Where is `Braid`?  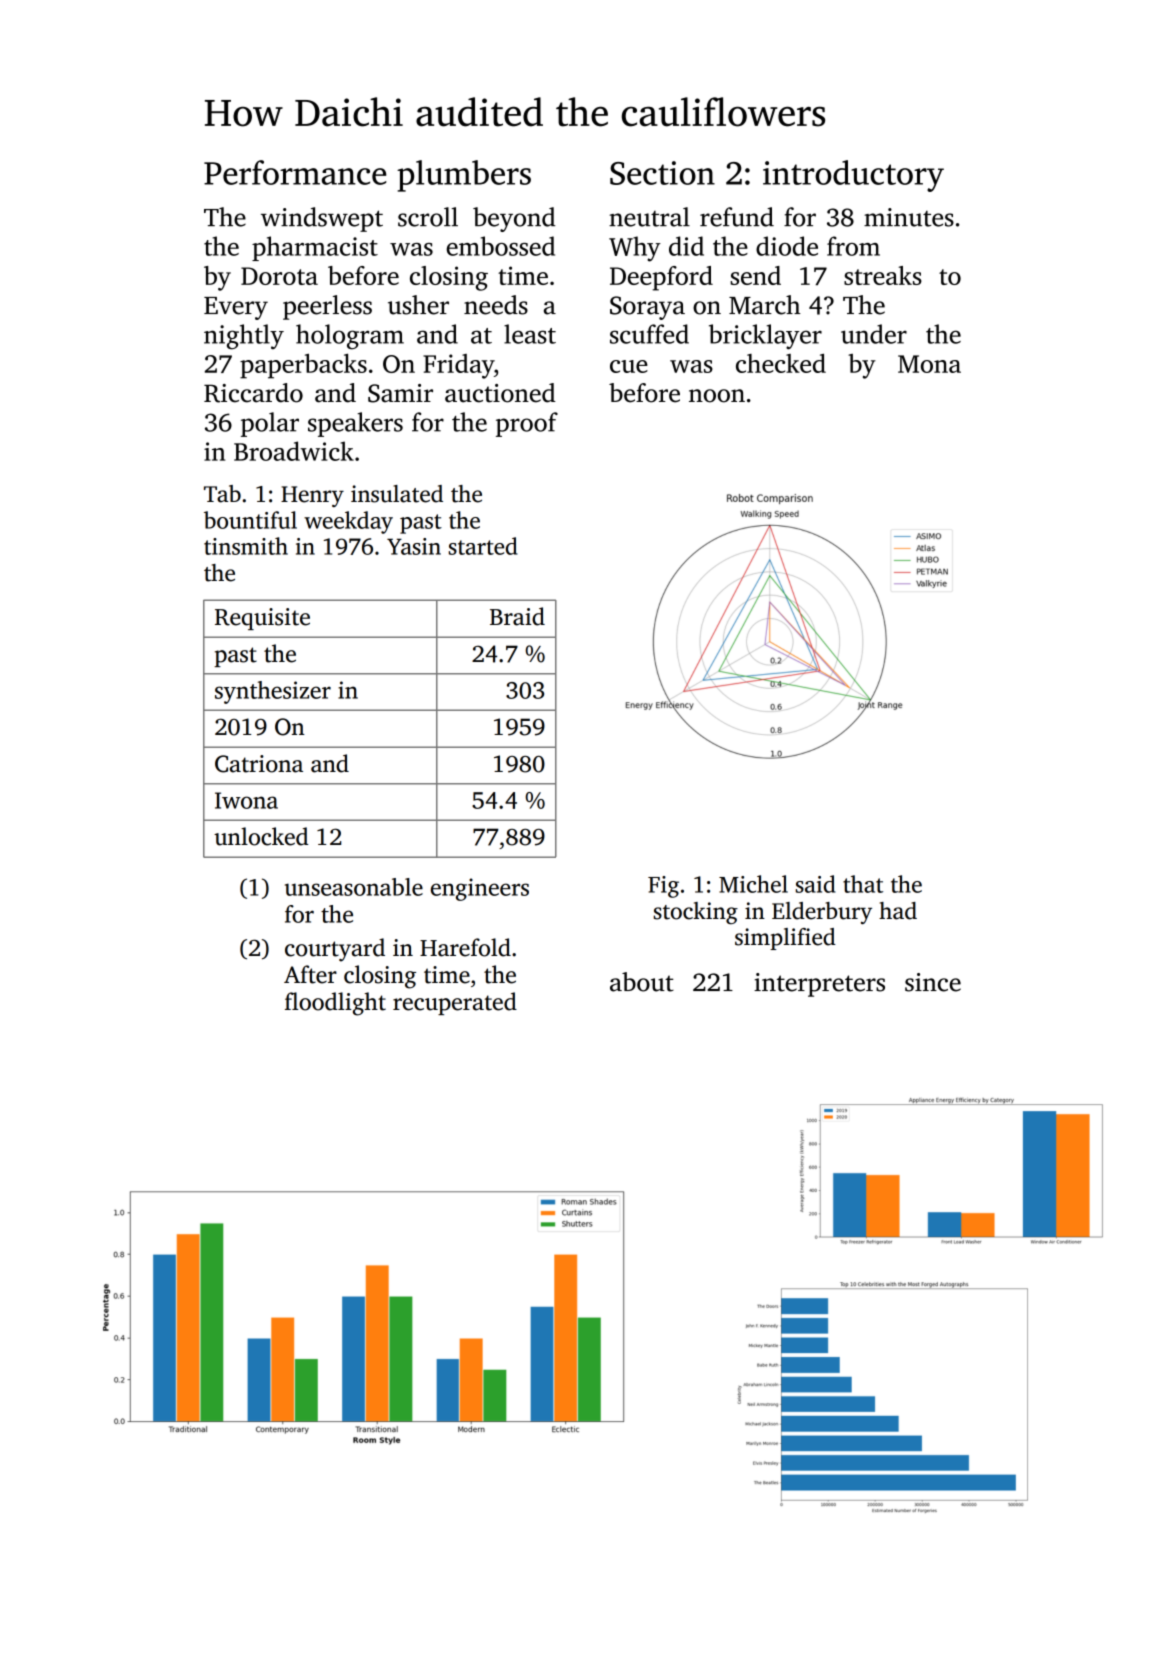 Braid is located at coordinates (517, 616).
